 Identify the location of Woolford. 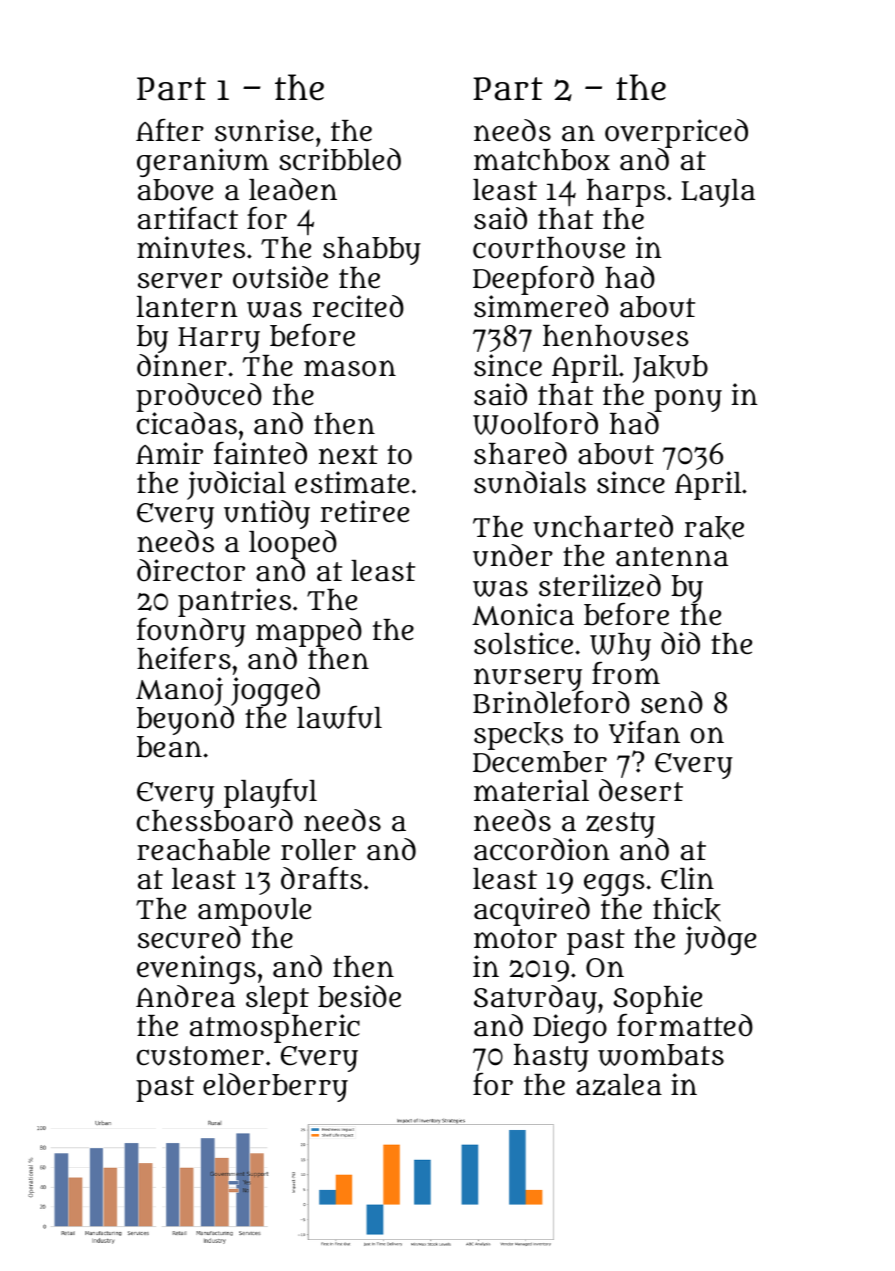
(535, 423).
